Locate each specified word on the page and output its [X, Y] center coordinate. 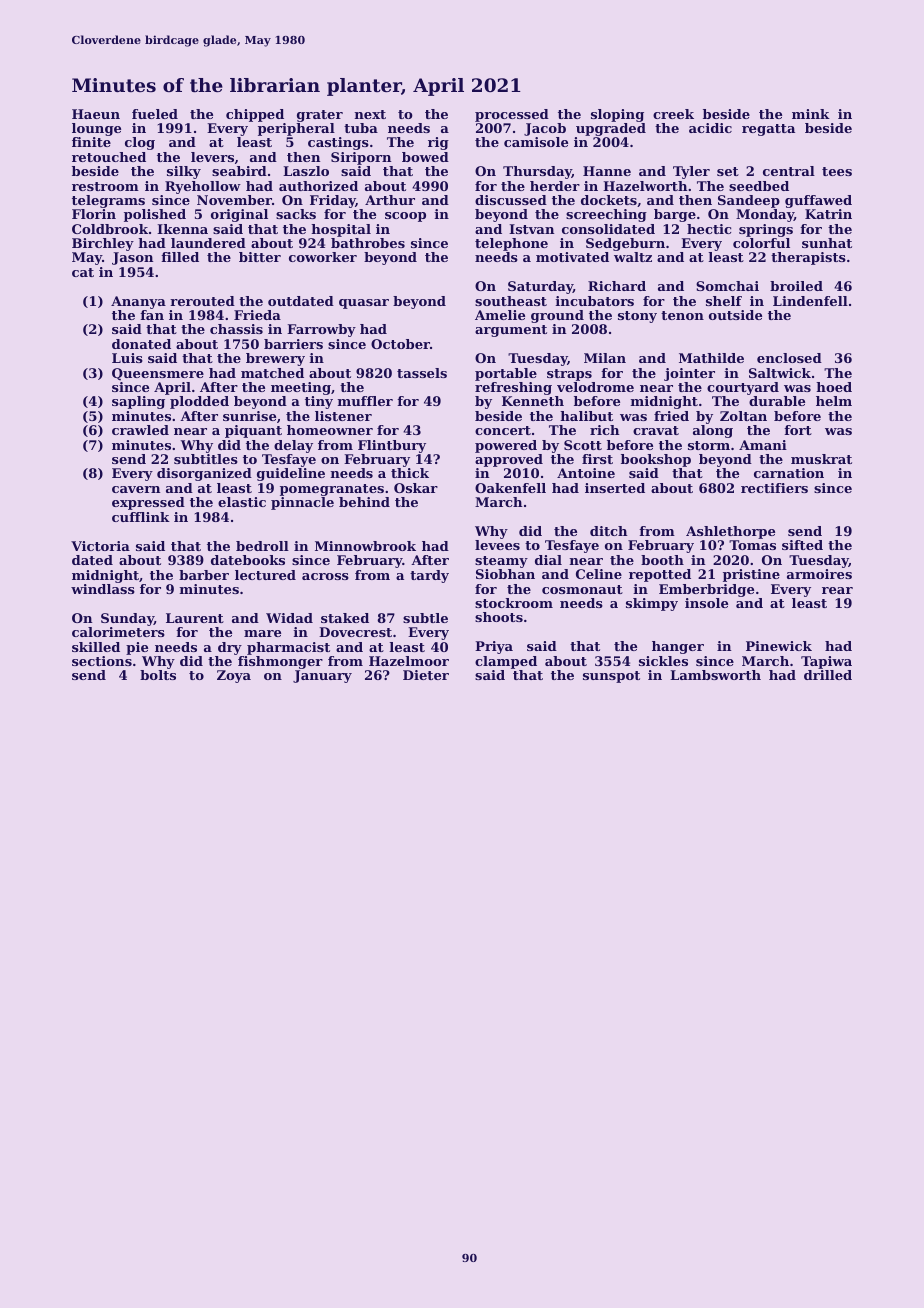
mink [811, 114]
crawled [140, 430]
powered [506, 446]
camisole [536, 142]
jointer [689, 374]
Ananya [138, 302]
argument [511, 331]
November [234, 200]
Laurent [195, 618]
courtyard [743, 388]
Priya [494, 647]
